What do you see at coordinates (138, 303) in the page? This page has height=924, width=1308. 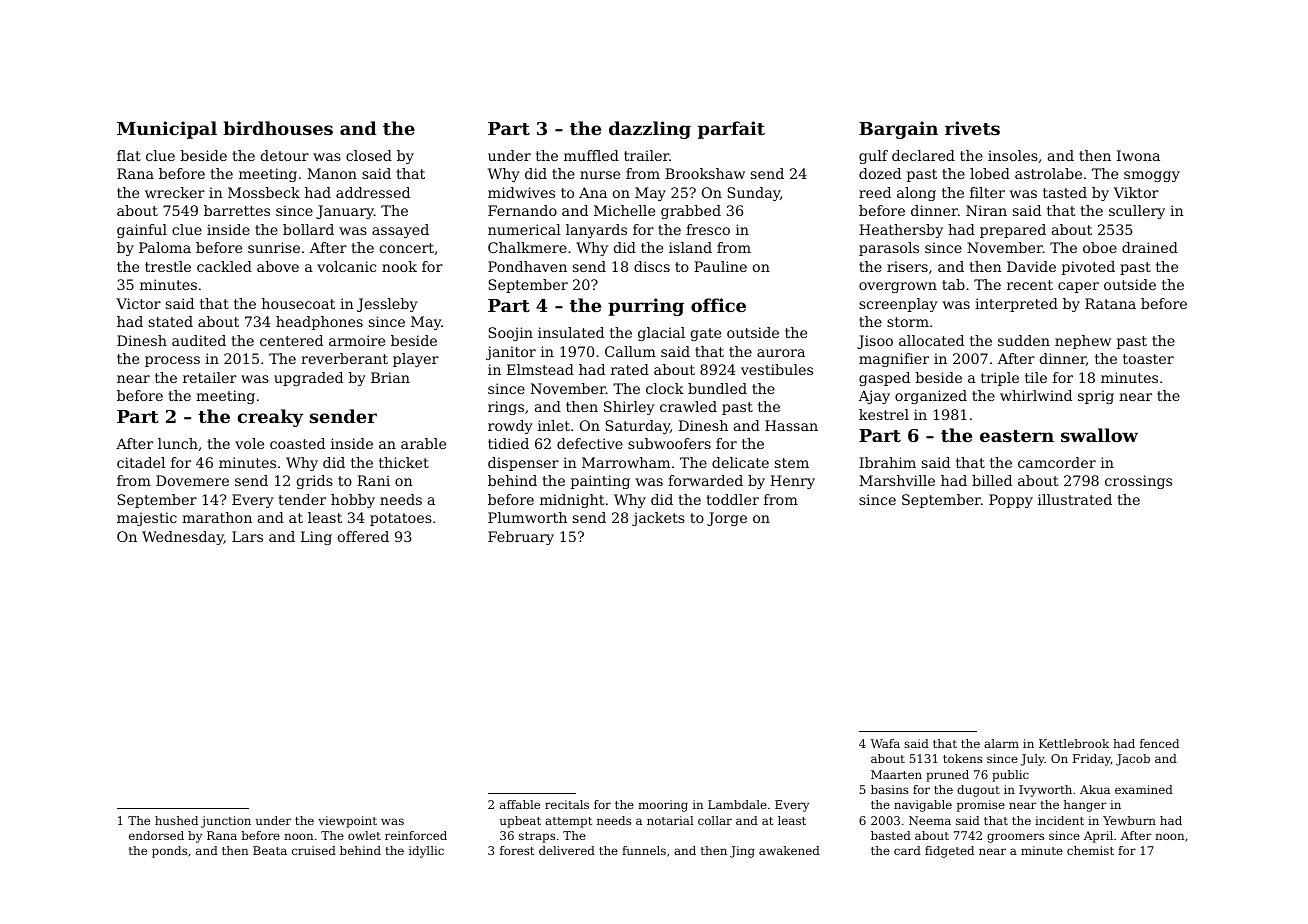 I see `Victor` at bounding box center [138, 303].
